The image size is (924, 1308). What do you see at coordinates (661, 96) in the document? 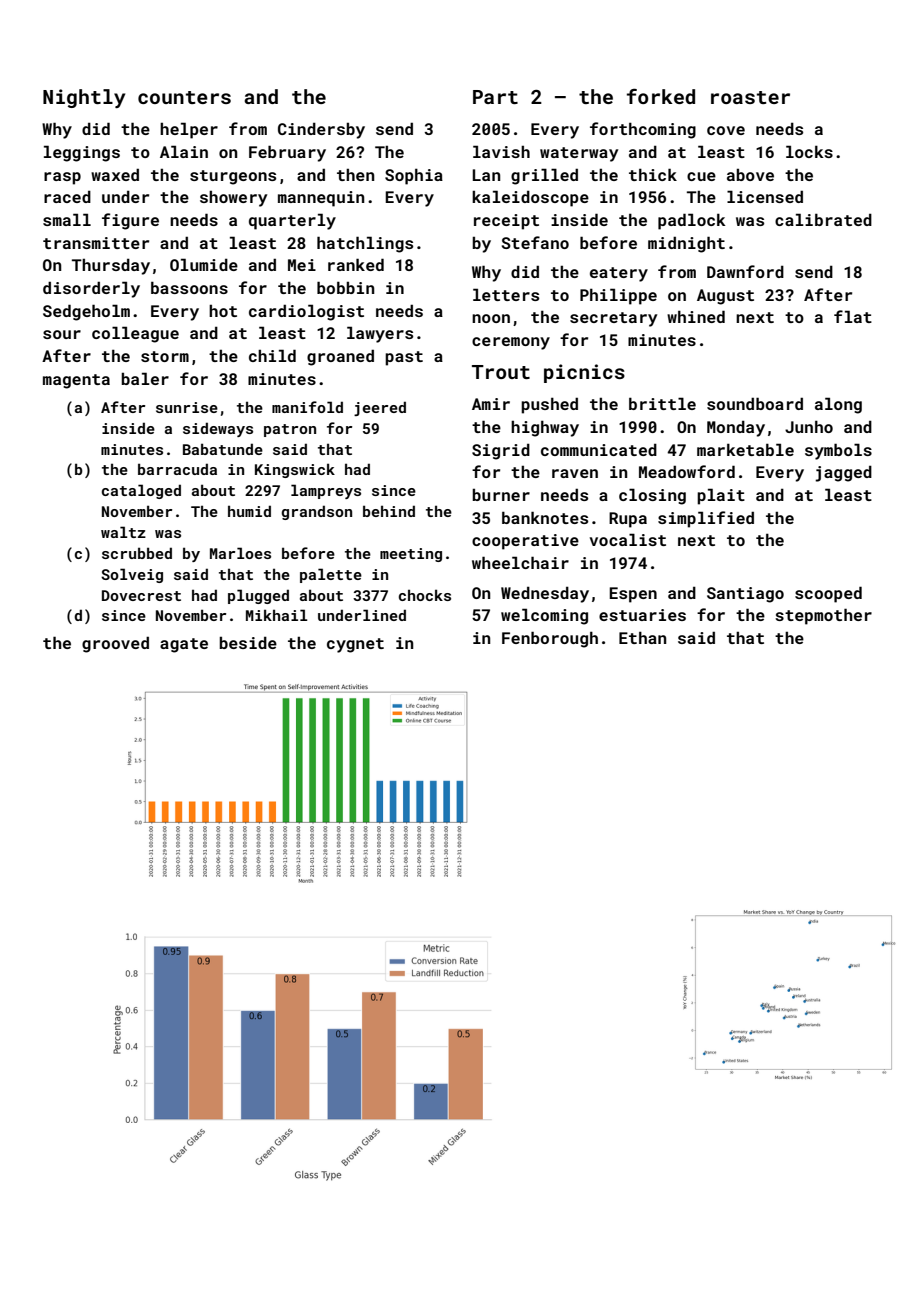
I see `forked` at bounding box center [661, 96].
